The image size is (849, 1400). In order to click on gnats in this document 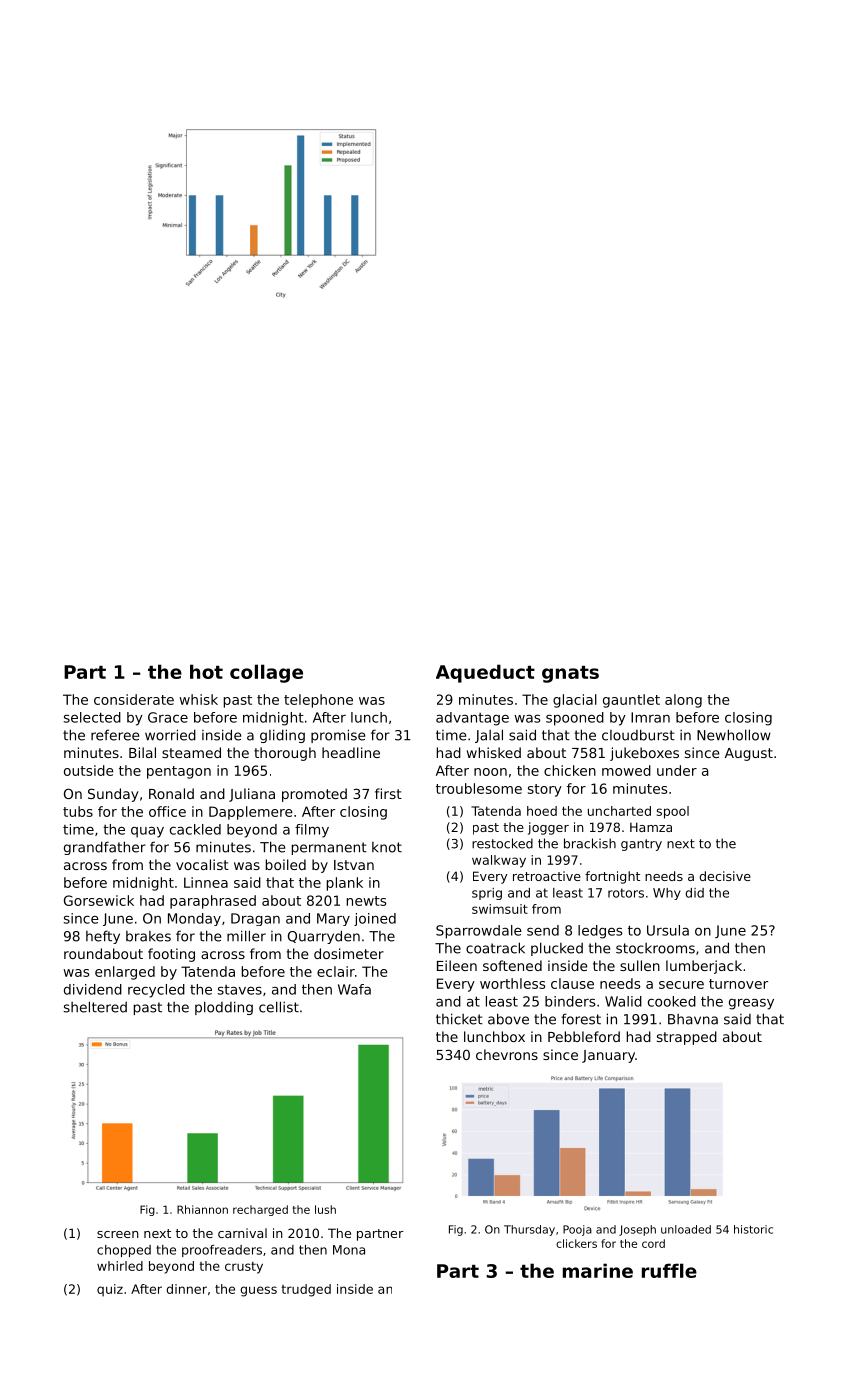, I will do `click(570, 674)`.
